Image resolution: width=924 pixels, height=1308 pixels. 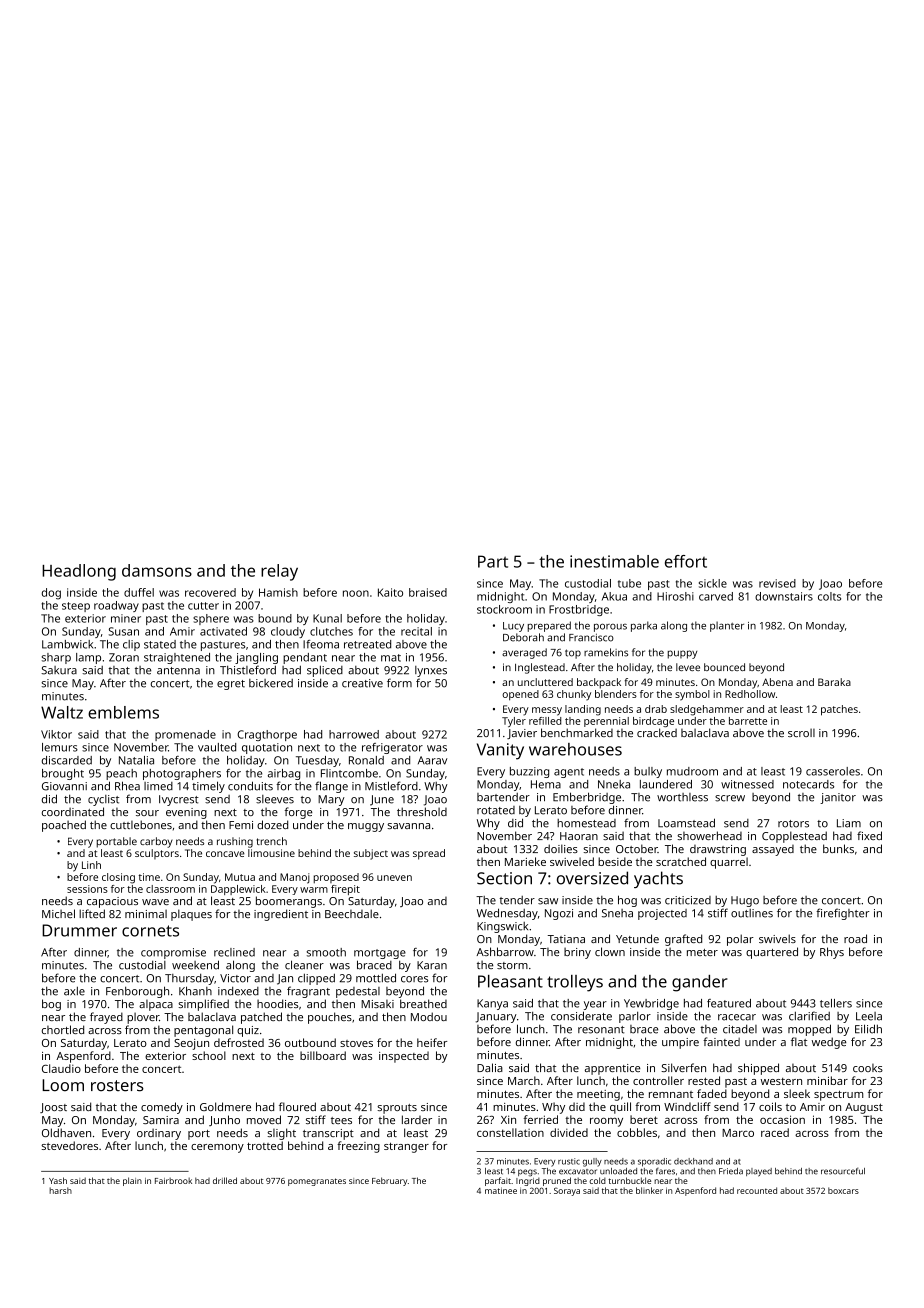 What do you see at coordinates (730, 798) in the document?
I see `screw` at bounding box center [730, 798].
